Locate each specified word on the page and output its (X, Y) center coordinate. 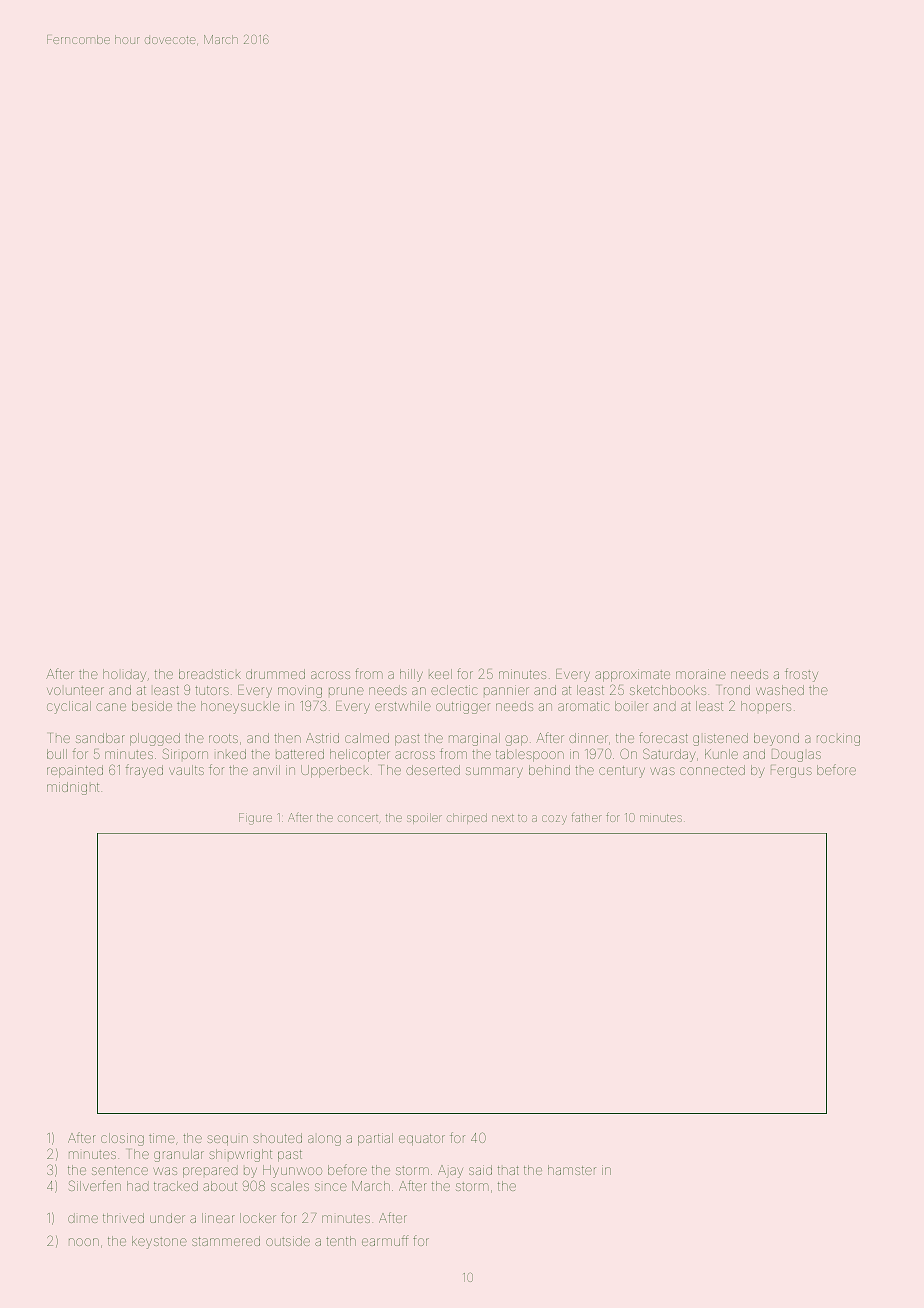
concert (358, 818)
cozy (554, 820)
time (162, 1138)
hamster (572, 1170)
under (167, 1218)
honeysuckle (240, 707)
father (587, 817)
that (508, 1170)
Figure (255, 819)
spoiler (424, 818)
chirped (467, 818)
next (503, 818)
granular (179, 1155)
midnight (73, 788)
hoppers (766, 707)
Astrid (322, 738)
